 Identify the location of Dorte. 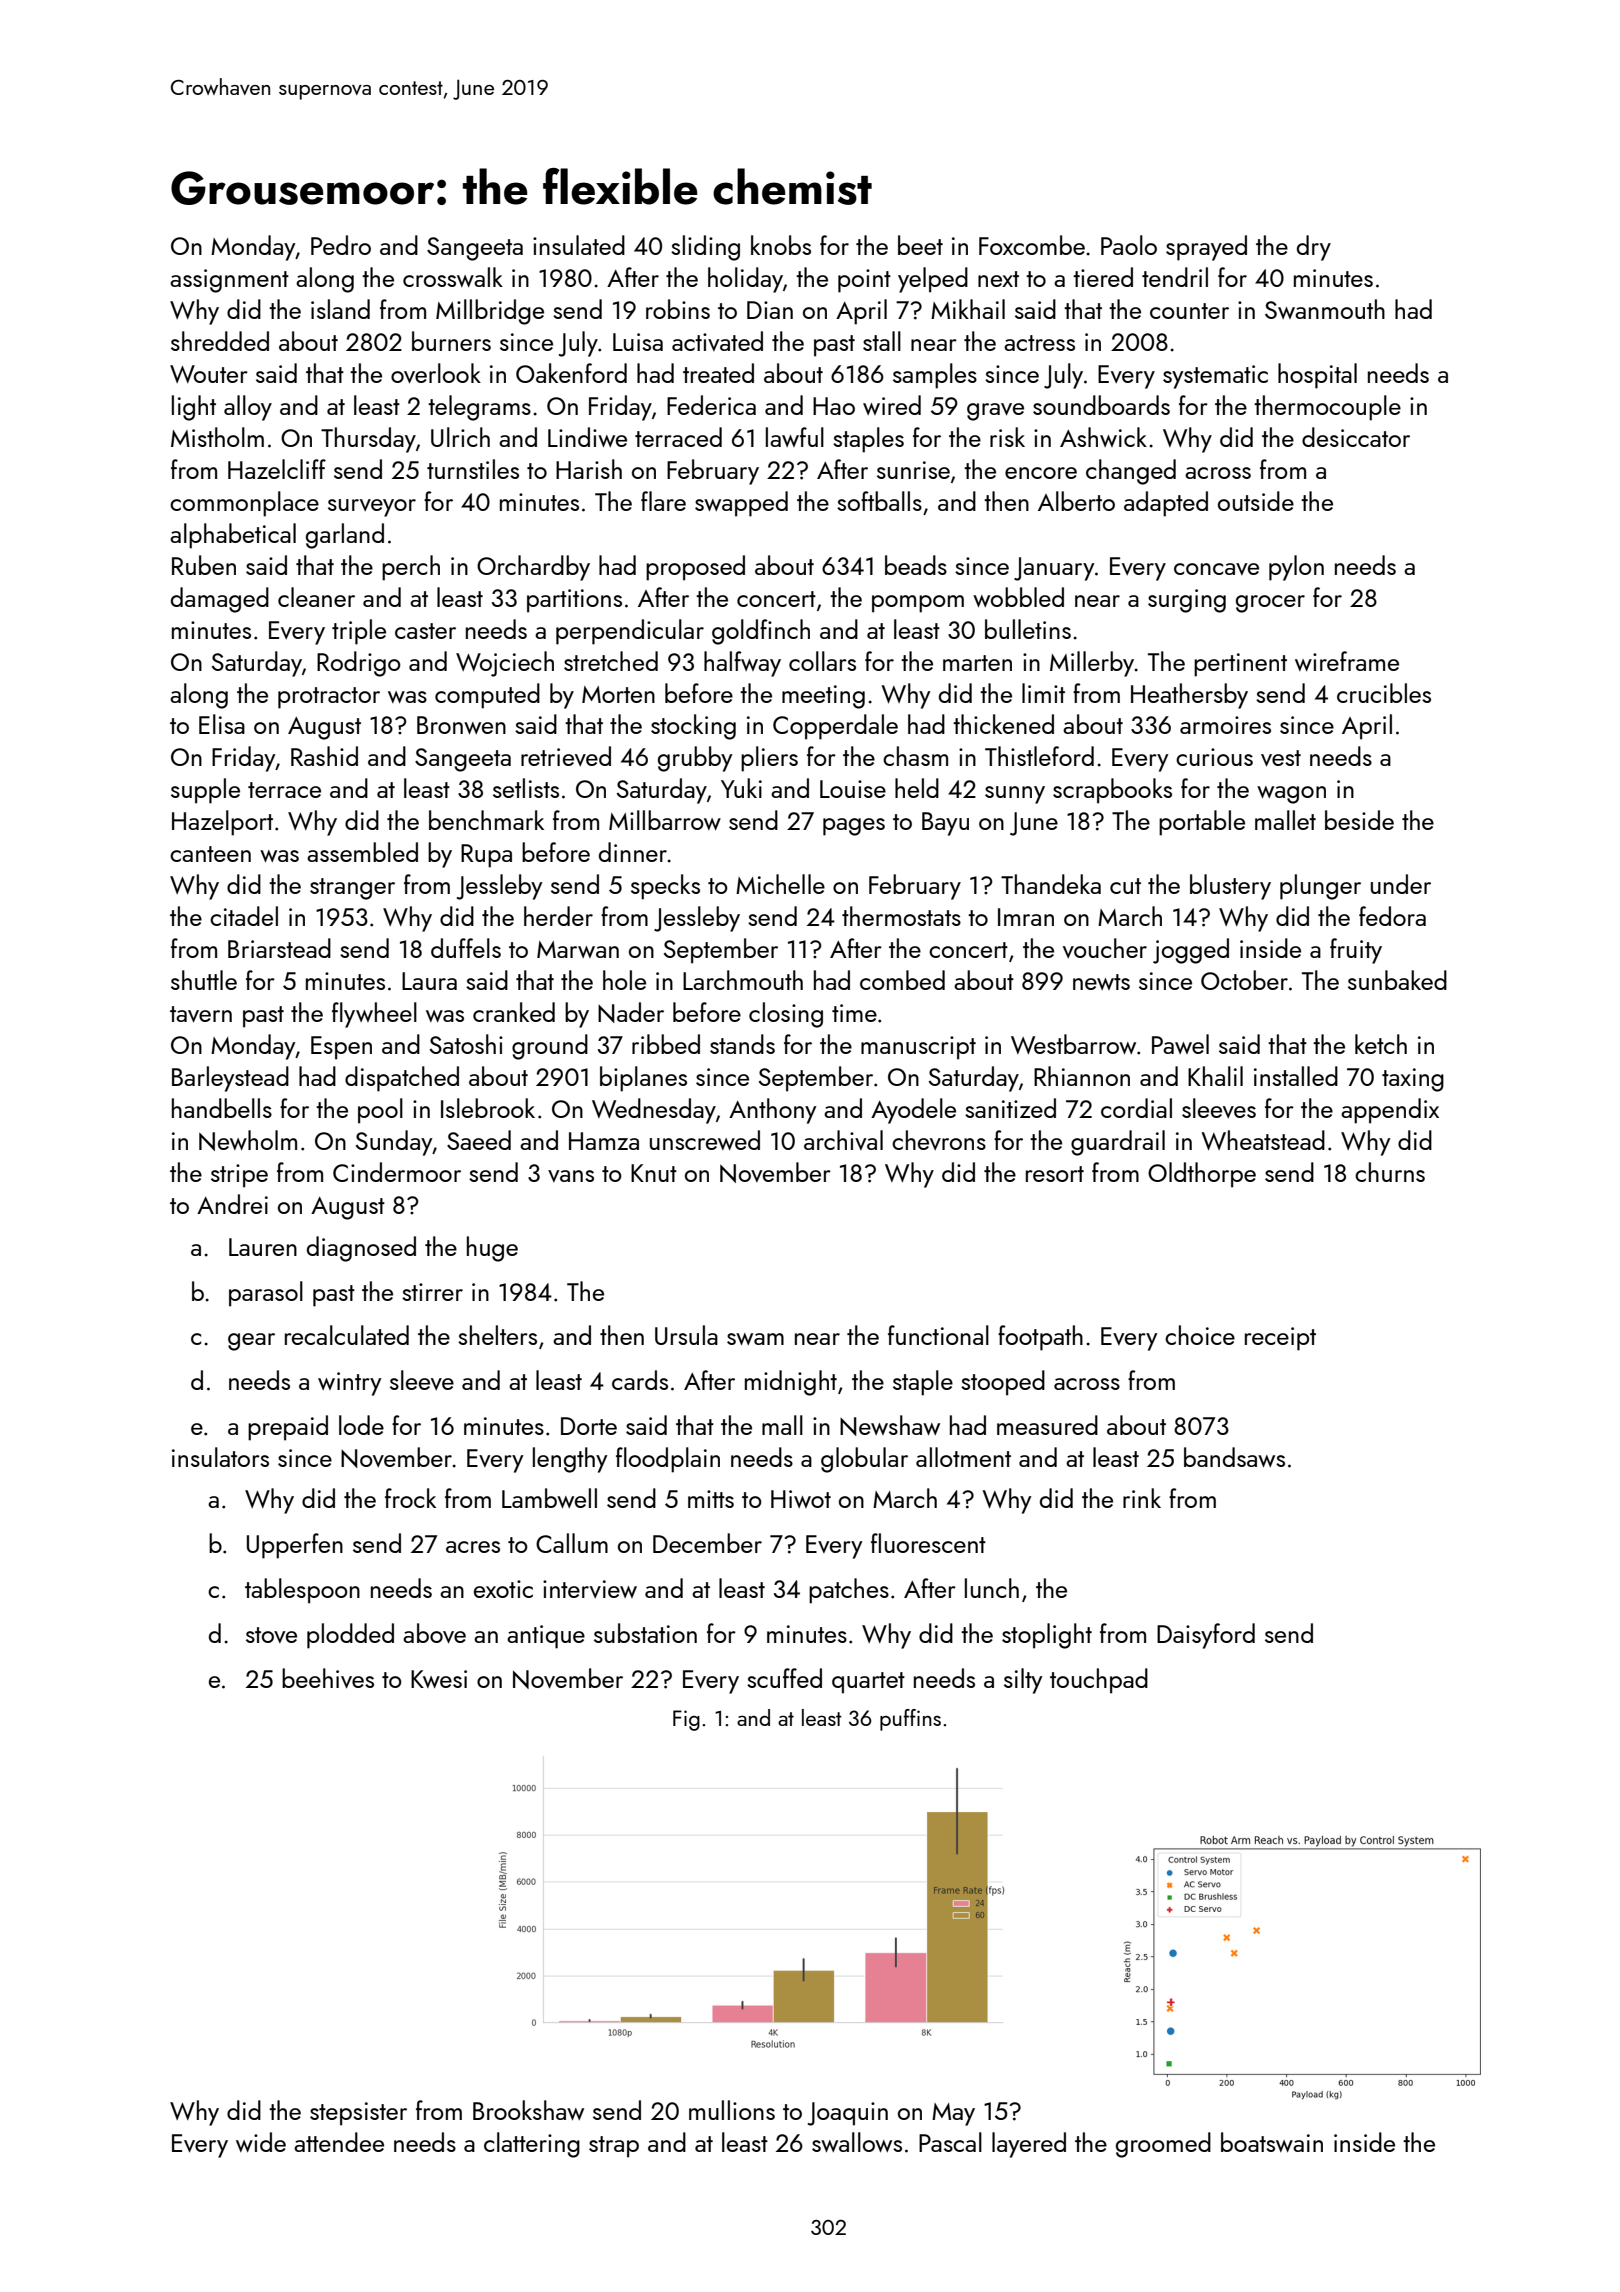
(589, 1426).
